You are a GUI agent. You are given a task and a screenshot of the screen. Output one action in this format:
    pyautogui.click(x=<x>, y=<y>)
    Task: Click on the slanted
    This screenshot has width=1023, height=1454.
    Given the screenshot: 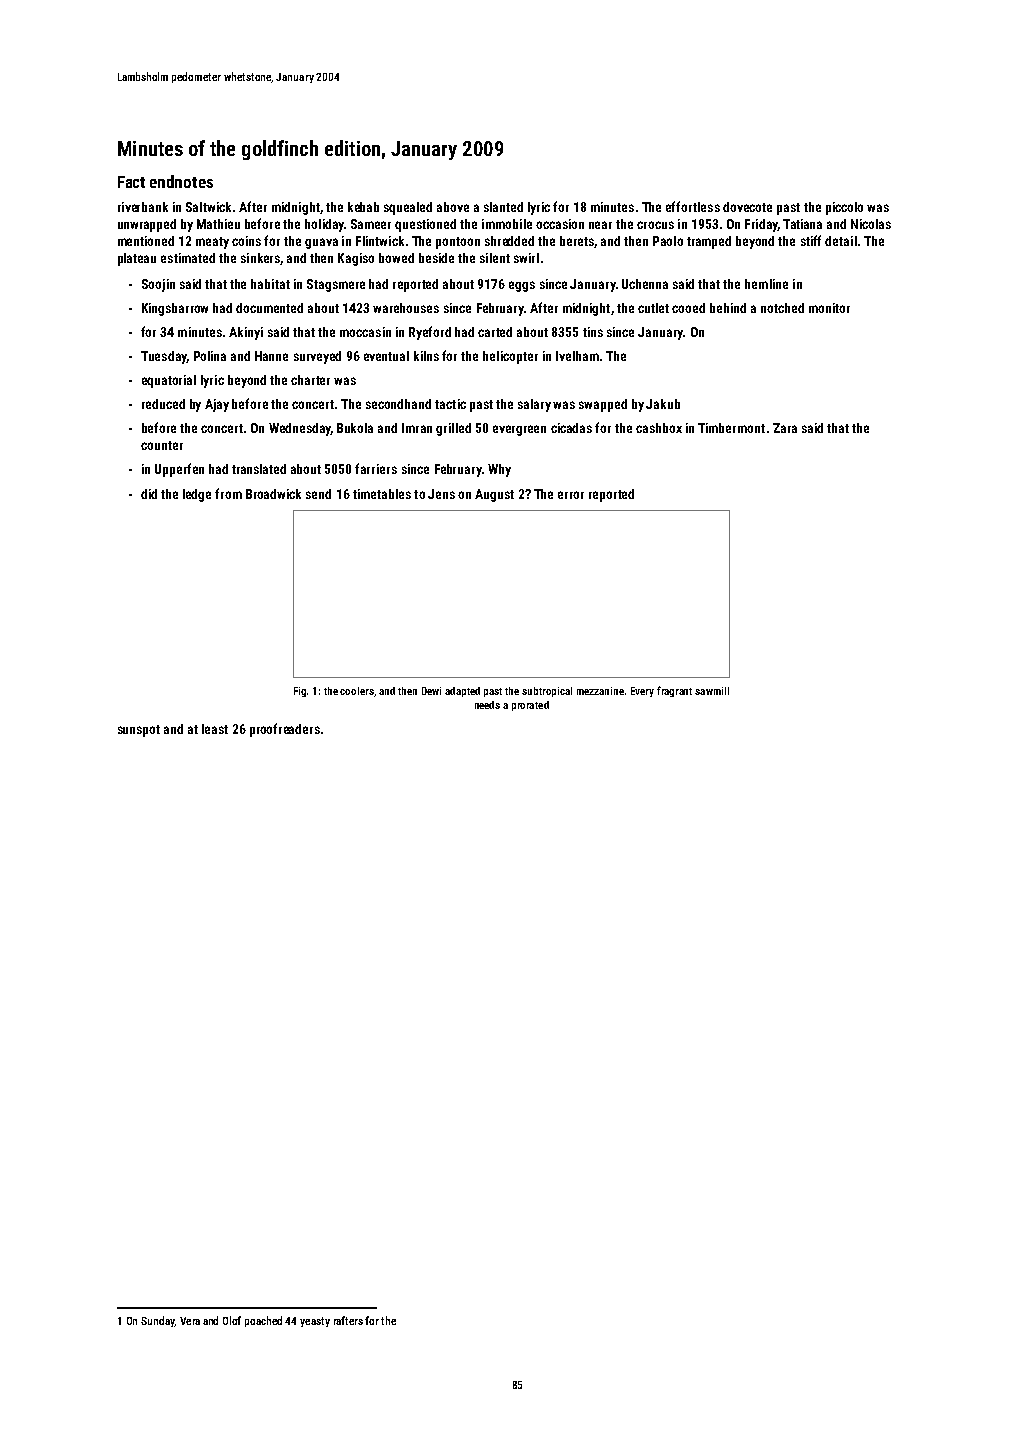 What is the action you would take?
    pyautogui.click(x=503, y=207)
